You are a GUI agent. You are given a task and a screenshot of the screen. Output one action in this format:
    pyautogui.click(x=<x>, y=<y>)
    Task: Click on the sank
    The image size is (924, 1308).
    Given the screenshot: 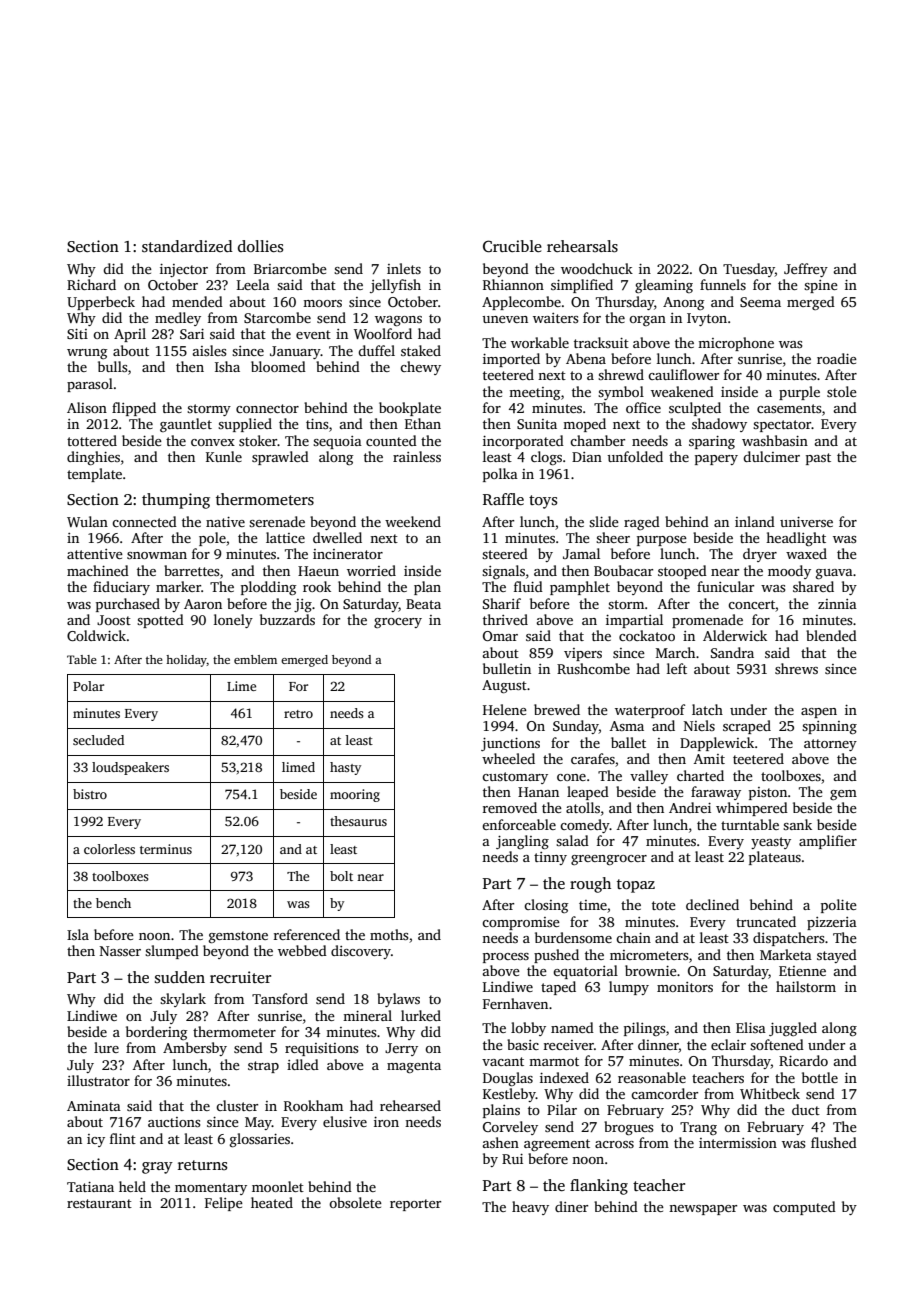 What is the action you would take?
    pyautogui.click(x=797, y=824)
